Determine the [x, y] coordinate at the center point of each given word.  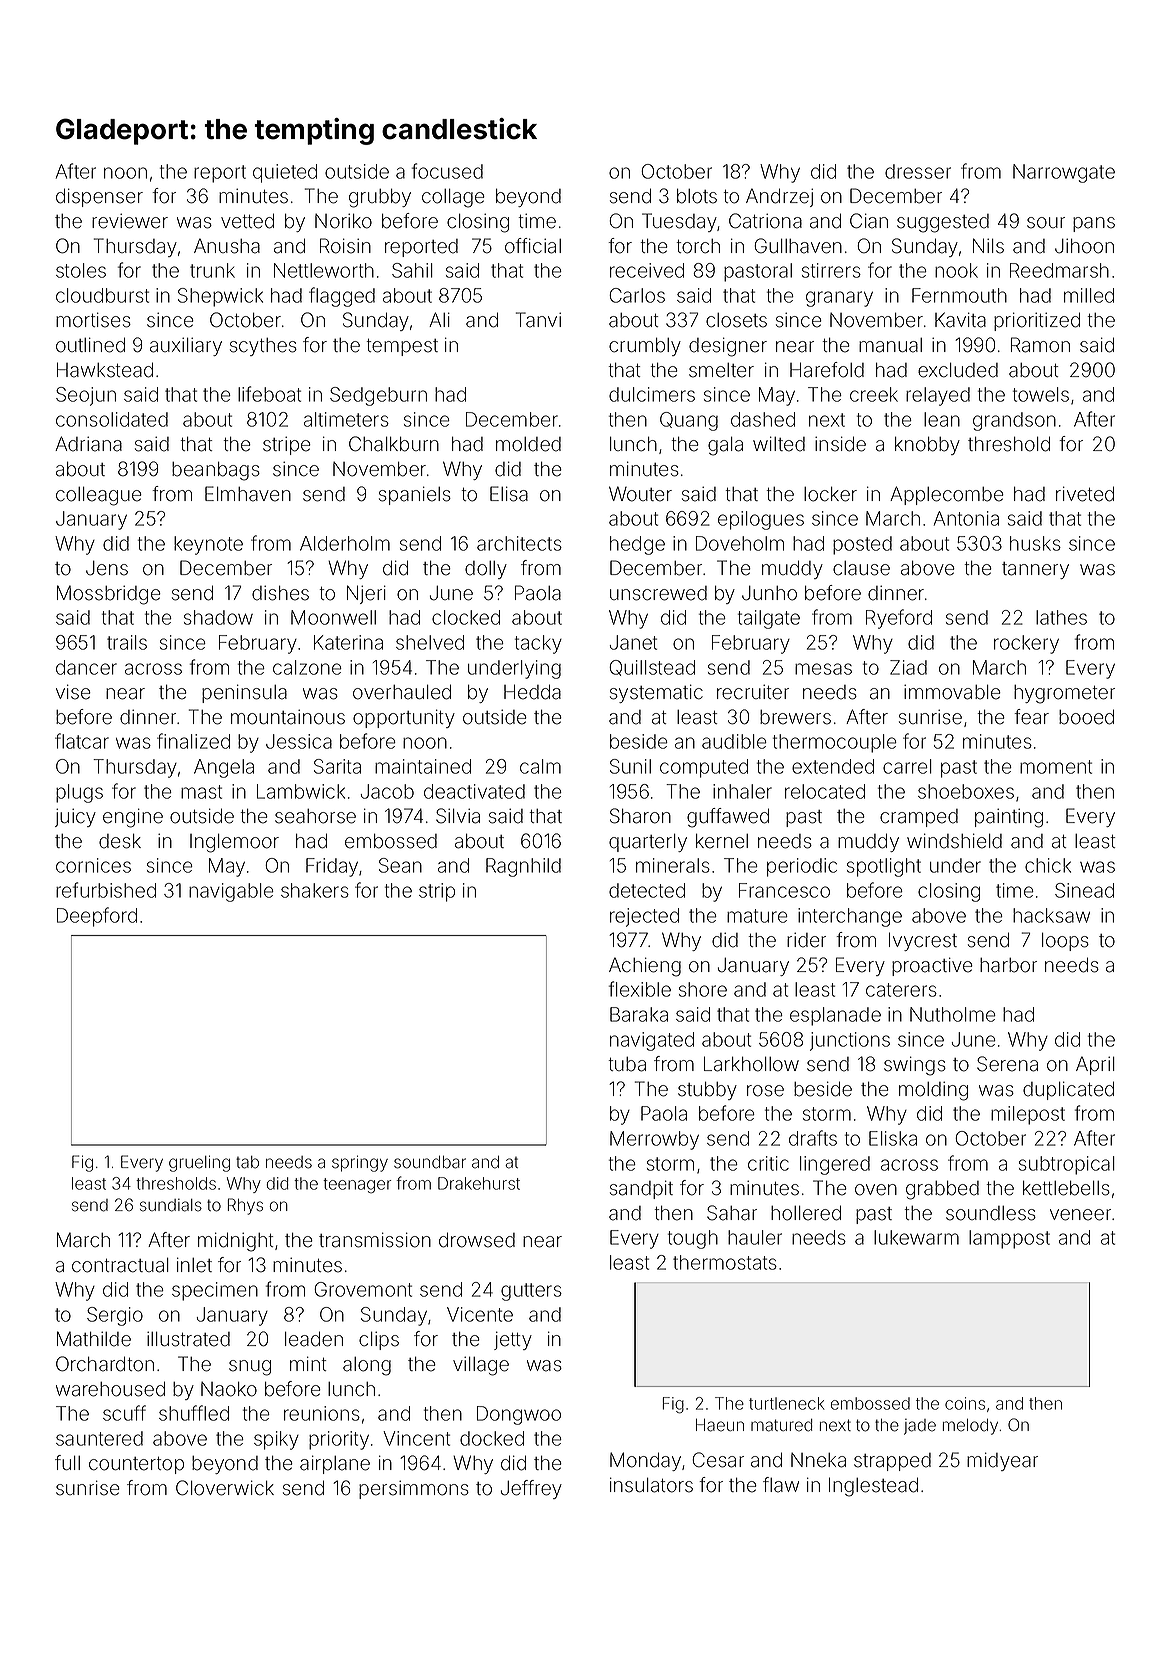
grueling [199, 1163]
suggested [943, 223]
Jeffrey [531, 1489]
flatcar [82, 741]
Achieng [645, 967]
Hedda [532, 692]
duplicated [1068, 1090]
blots [697, 196]
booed [1086, 717]
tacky [538, 644]
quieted [285, 173]
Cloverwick [225, 1488]
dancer [86, 667]
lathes [1061, 617]
